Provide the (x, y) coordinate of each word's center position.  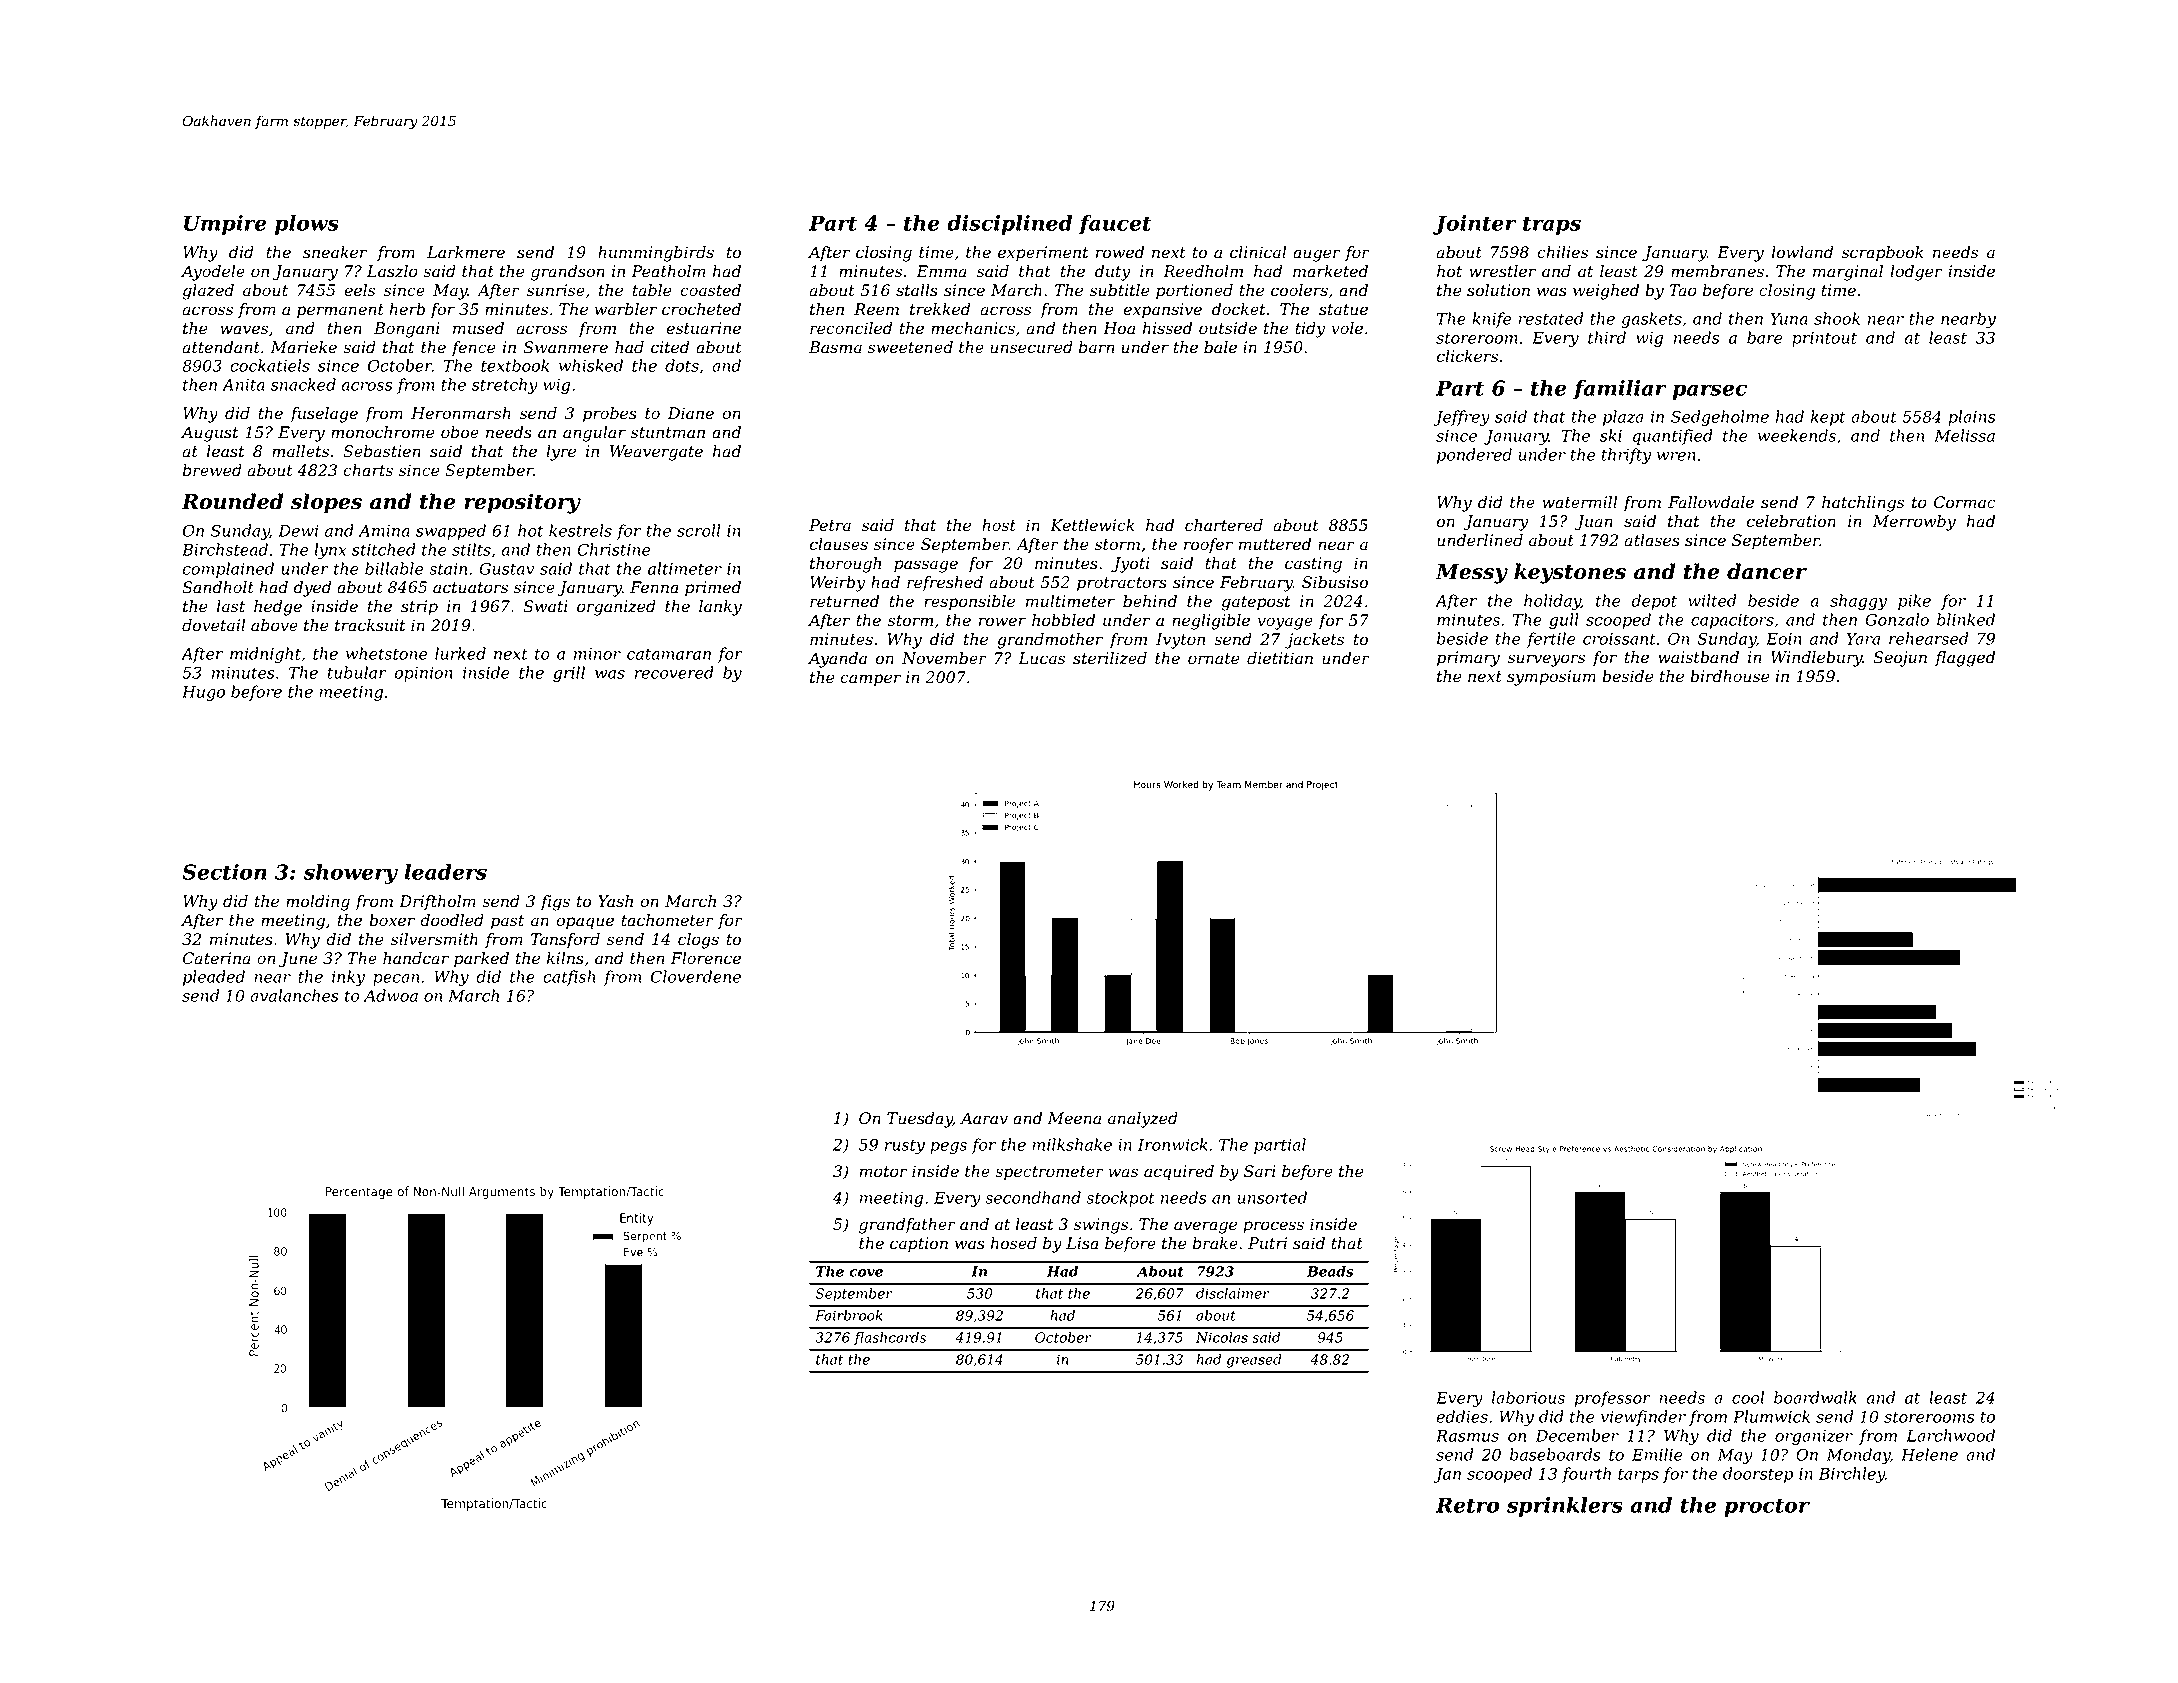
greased (1254, 1361)
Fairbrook (848, 1315)
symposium (1551, 678)
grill (569, 674)
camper (870, 680)
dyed (313, 589)
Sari (1260, 1171)
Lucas (1041, 658)
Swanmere (566, 347)
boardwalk (1815, 1397)
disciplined (1010, 225)
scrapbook (1882, 254)
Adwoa (391, 995)
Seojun (1900, 659)
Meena (1074, 1118)
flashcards (890, 1339)
